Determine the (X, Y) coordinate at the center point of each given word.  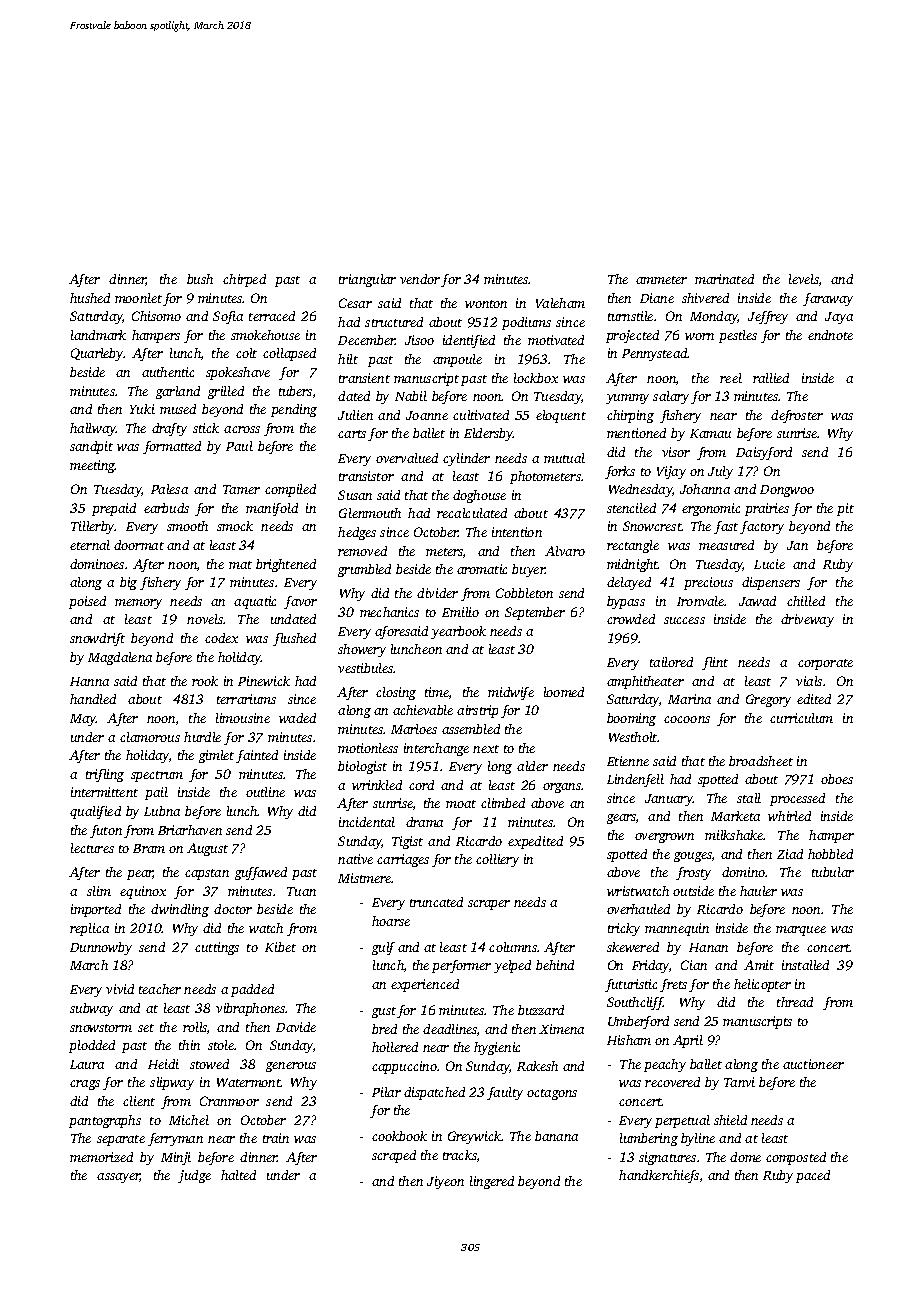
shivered (705, 298)
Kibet (280, 947)
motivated (556, 340)
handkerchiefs (659, 1176)
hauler (758, 891)
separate (121, 1140)
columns (513, 947)
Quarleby (97, 354)
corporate (825, 664)
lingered (492, 1182)
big (128, 583)
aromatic (482, 569)
